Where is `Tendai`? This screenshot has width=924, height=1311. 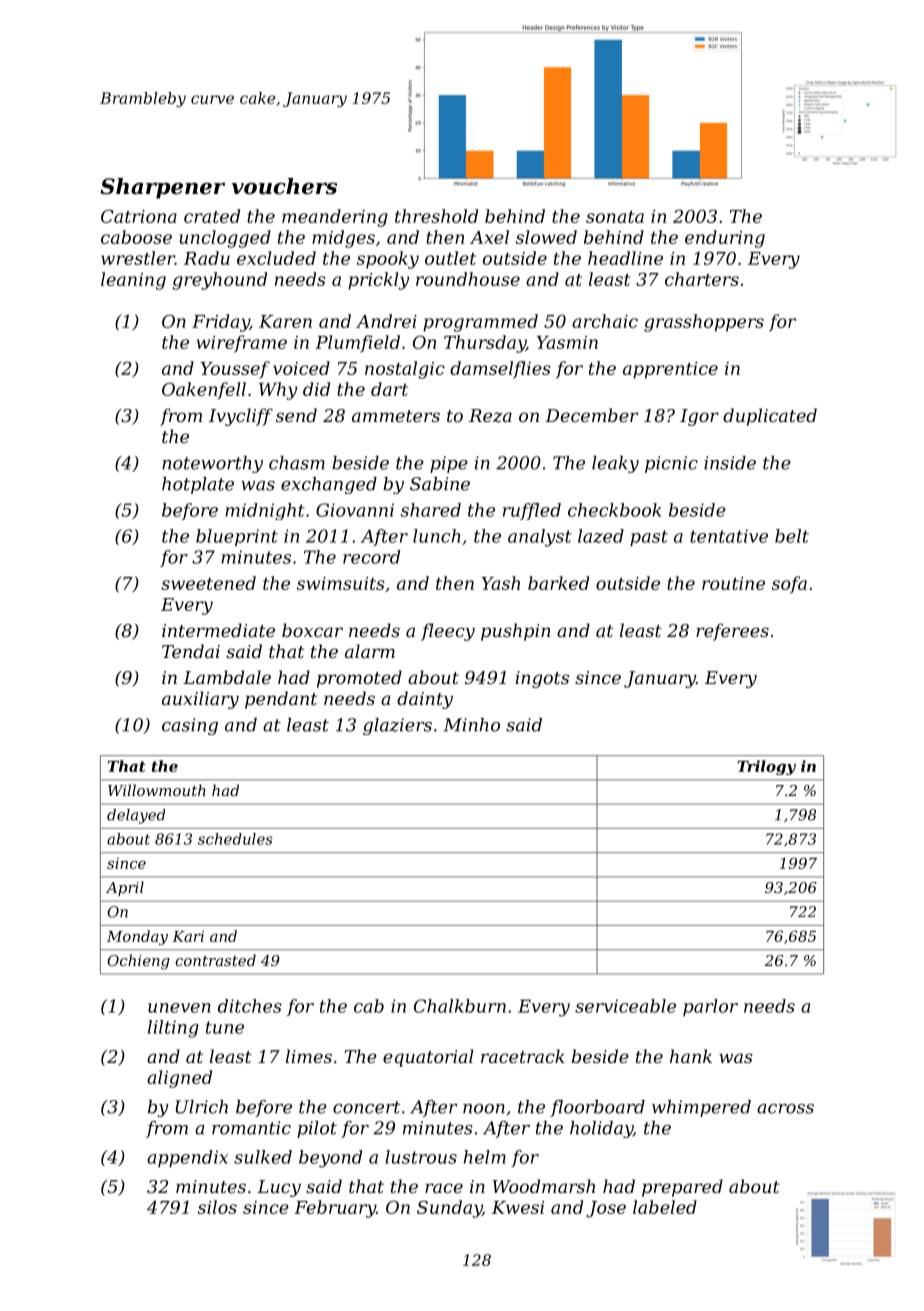
Tendai is located at coordinates (191, 651).
